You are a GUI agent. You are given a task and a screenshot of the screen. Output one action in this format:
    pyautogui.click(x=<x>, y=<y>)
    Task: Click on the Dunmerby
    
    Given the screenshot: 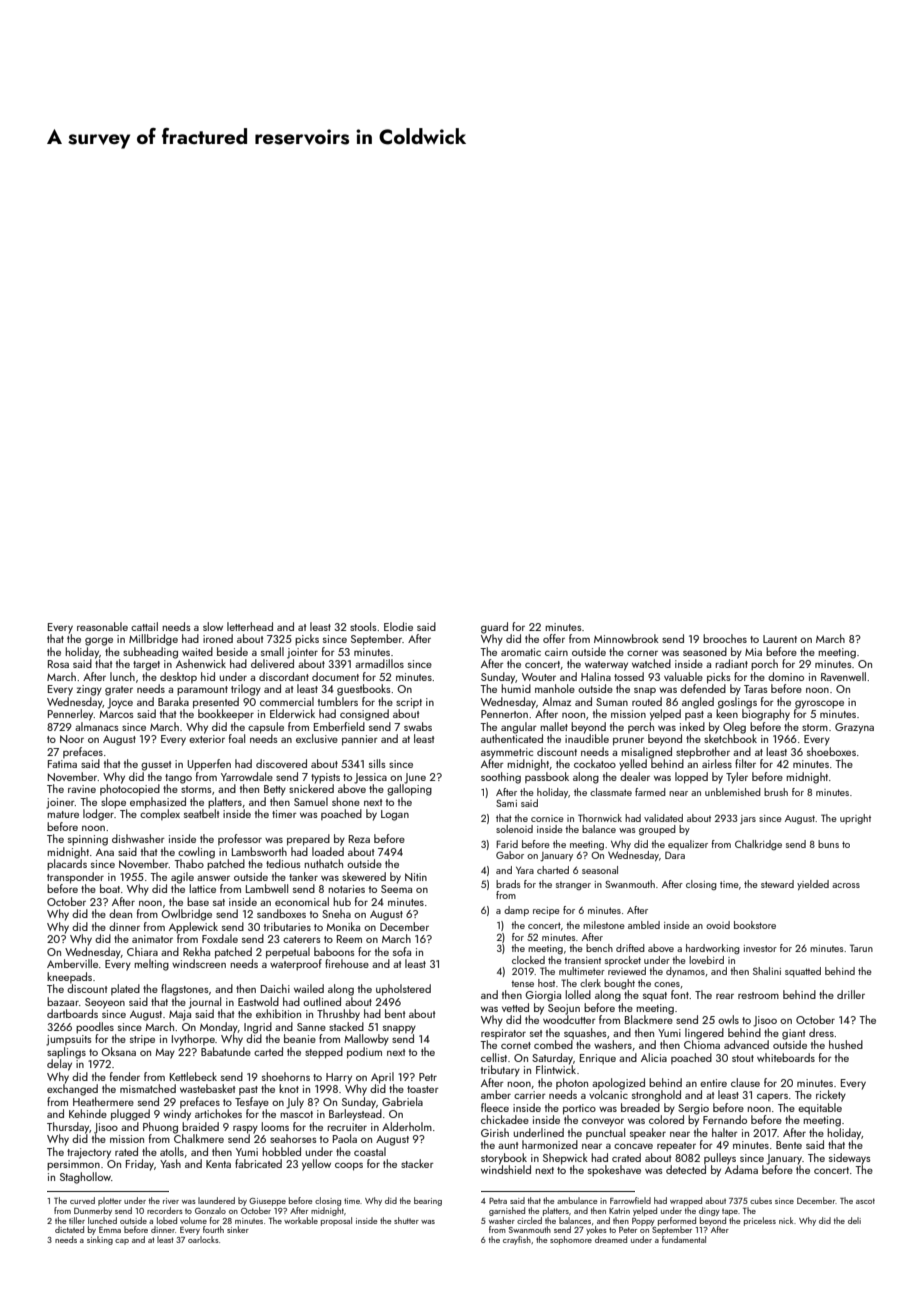 What is the action you would take?
    pyautogui.click(x=93, y=1211)
